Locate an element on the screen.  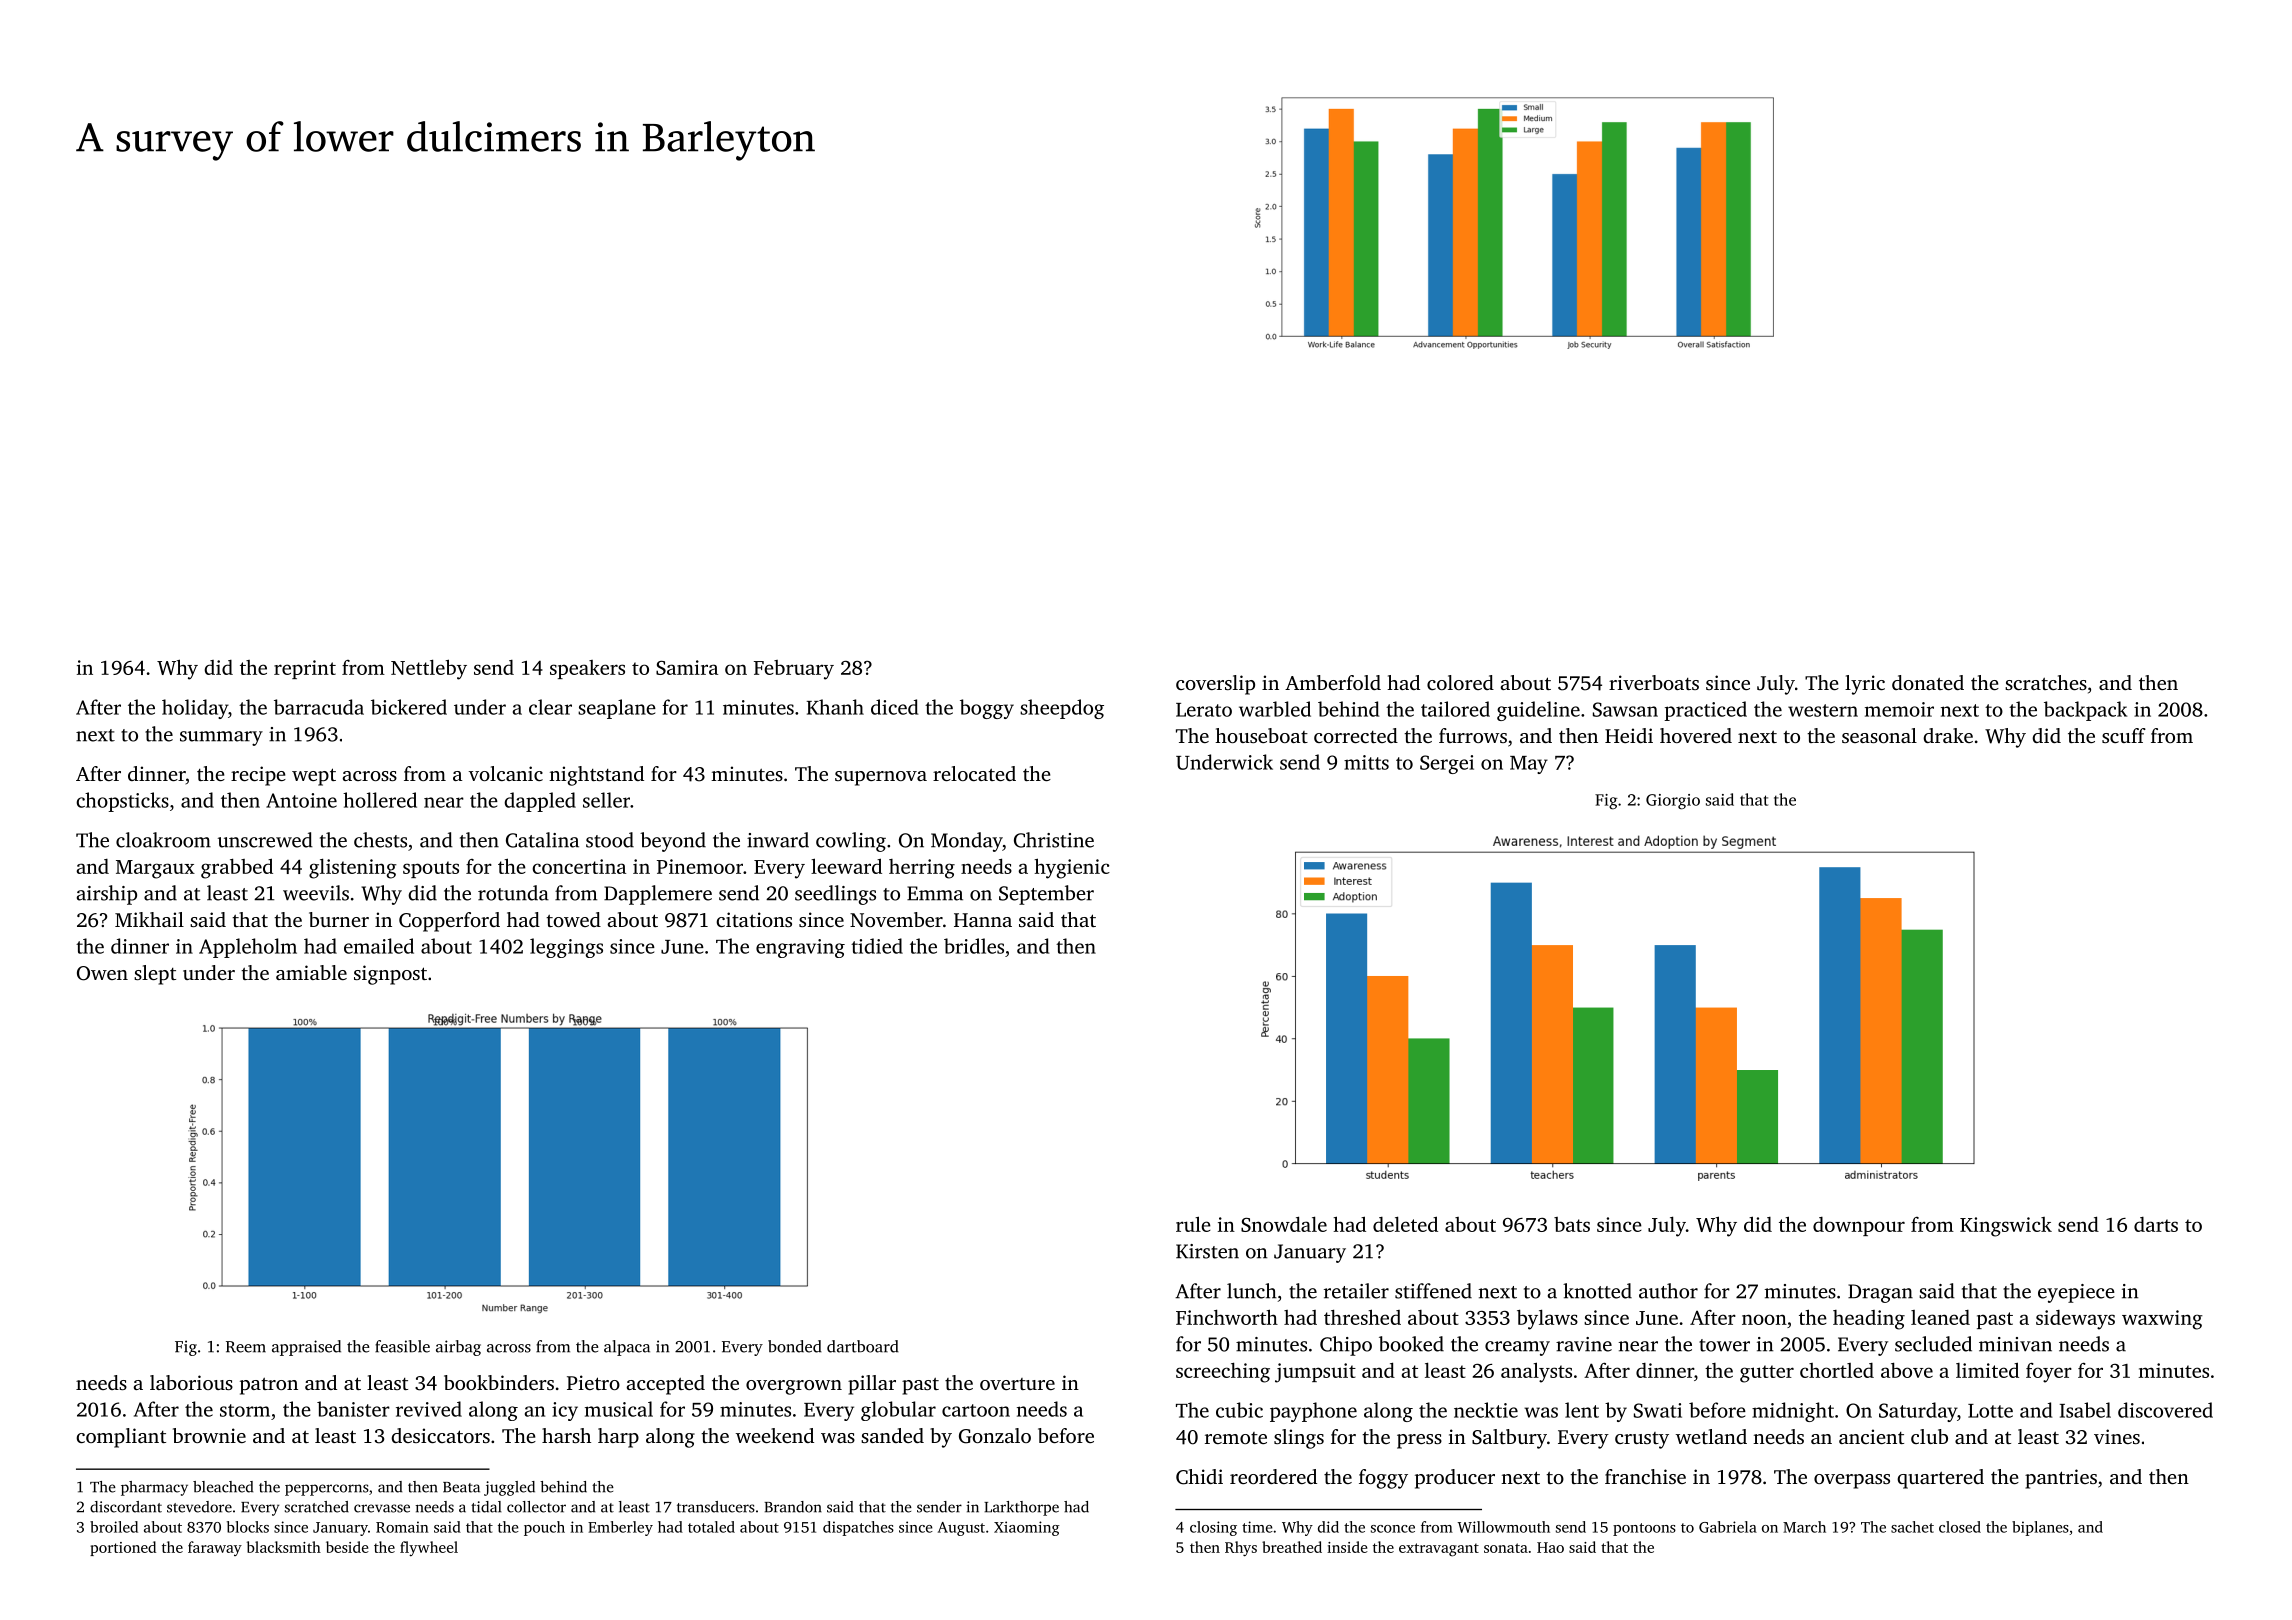
chests is located at coordinates (380, 840).
